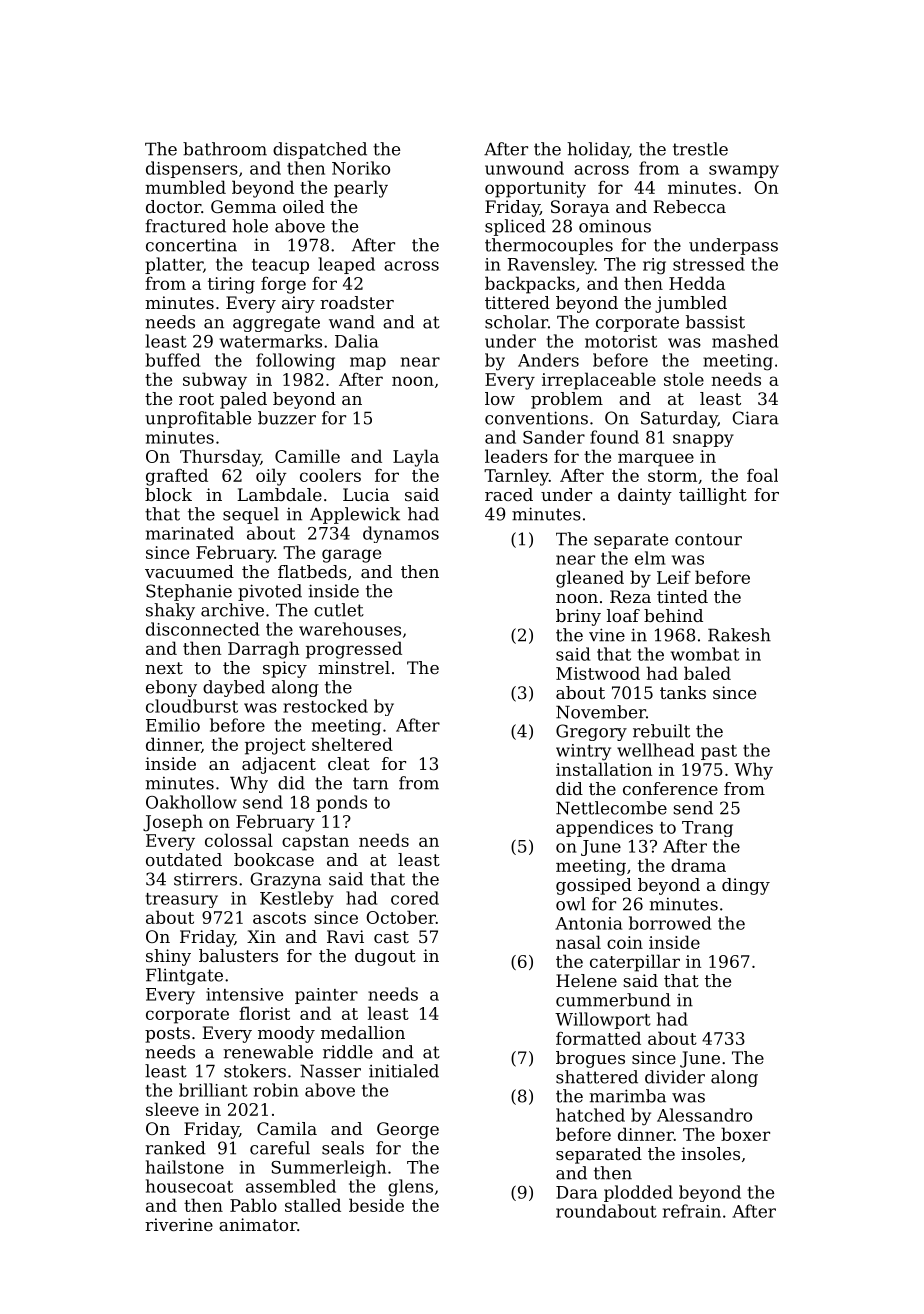 The image size is (924, 1314). I want to click on Layla, so click(416, 458).
